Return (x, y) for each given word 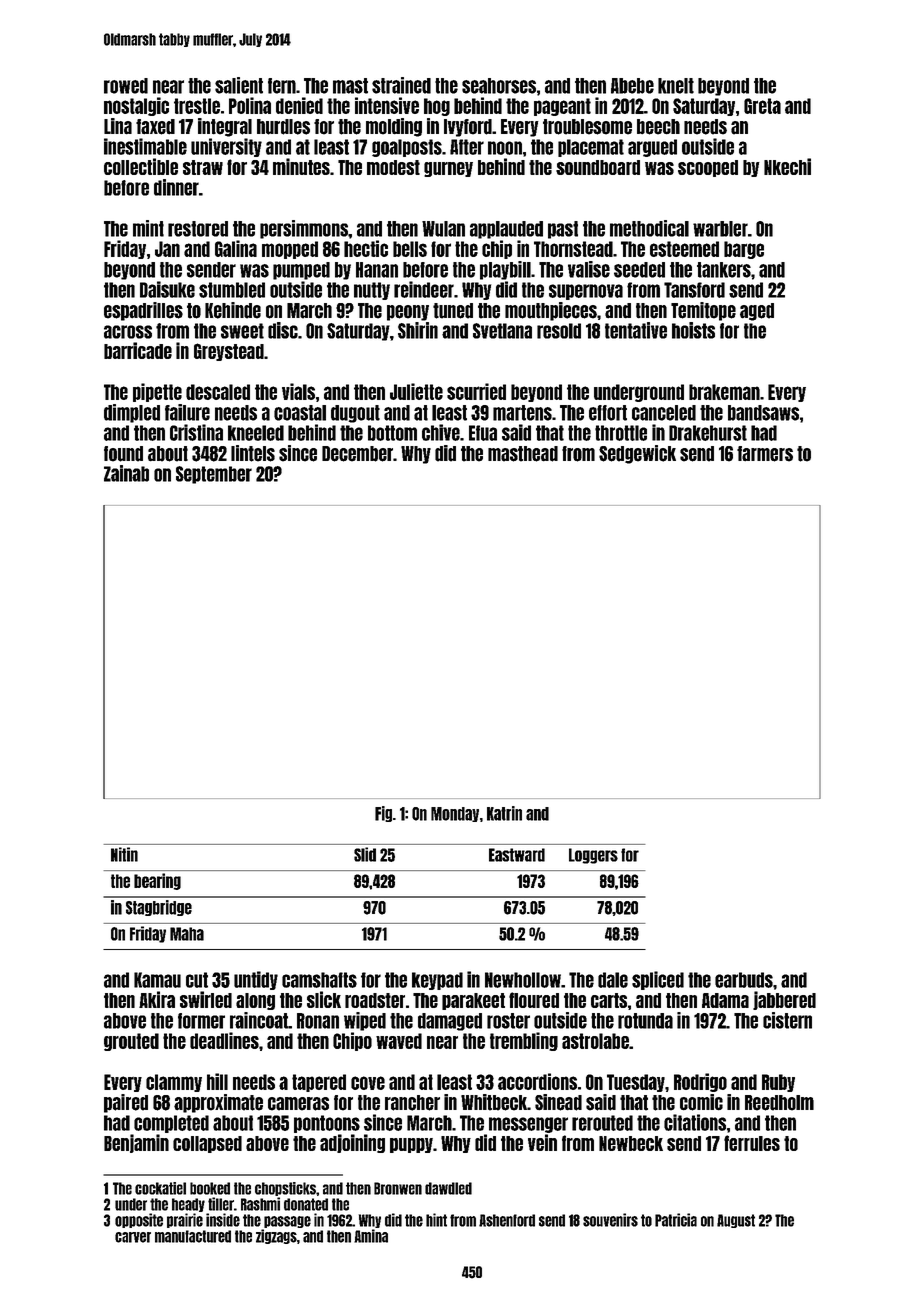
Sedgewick (637, 454)
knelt (676, 86)
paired (126, 1103)
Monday (455, 814)
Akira (157, 999)
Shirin (418, 330)
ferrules (752, 1143)
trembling (524, 1041)
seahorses (499, 86)
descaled (218, 392)
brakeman (724, 392)
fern (282, 86)
